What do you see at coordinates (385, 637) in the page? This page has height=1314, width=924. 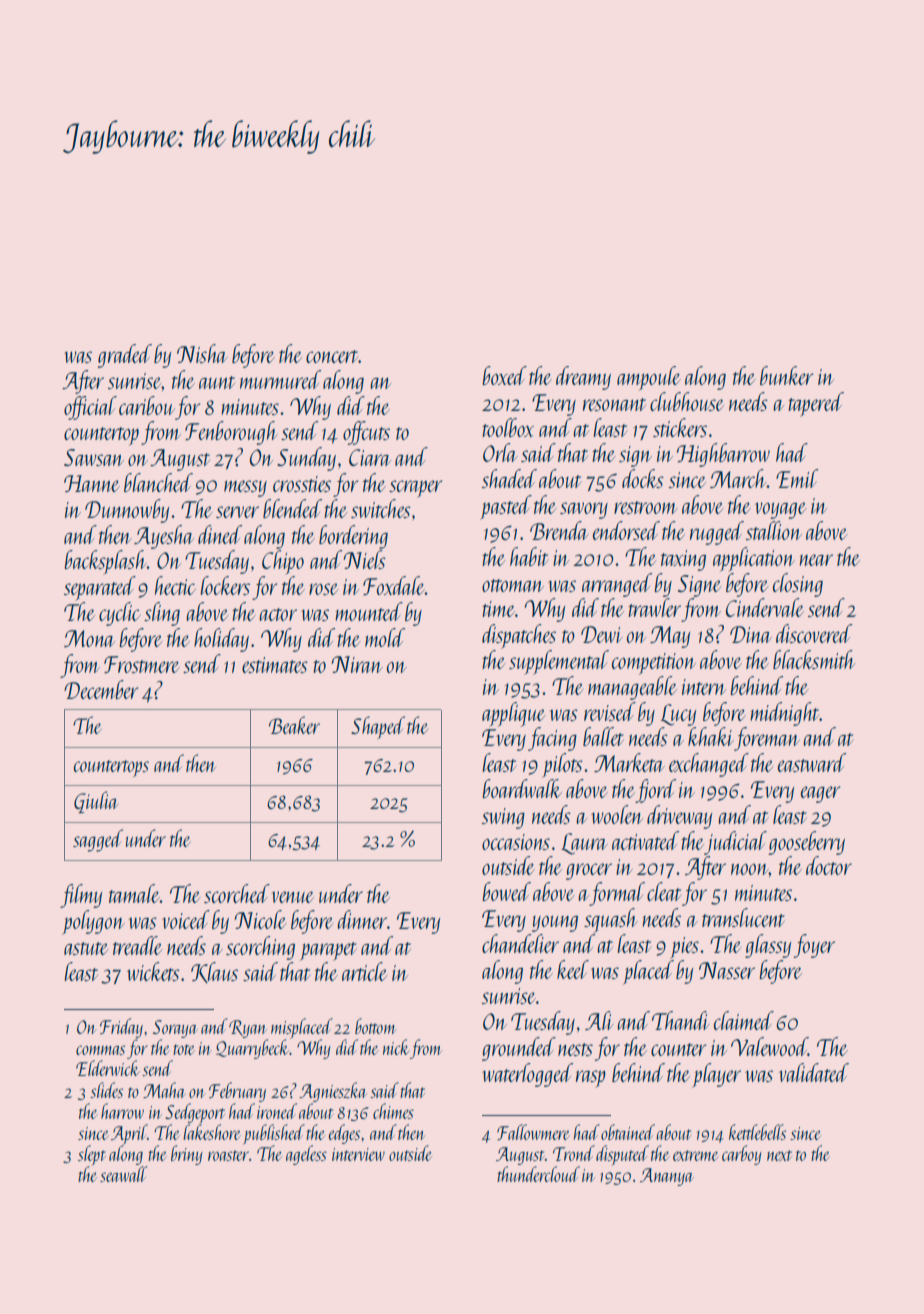 I see `mold` at bounding box center [385, 637].
